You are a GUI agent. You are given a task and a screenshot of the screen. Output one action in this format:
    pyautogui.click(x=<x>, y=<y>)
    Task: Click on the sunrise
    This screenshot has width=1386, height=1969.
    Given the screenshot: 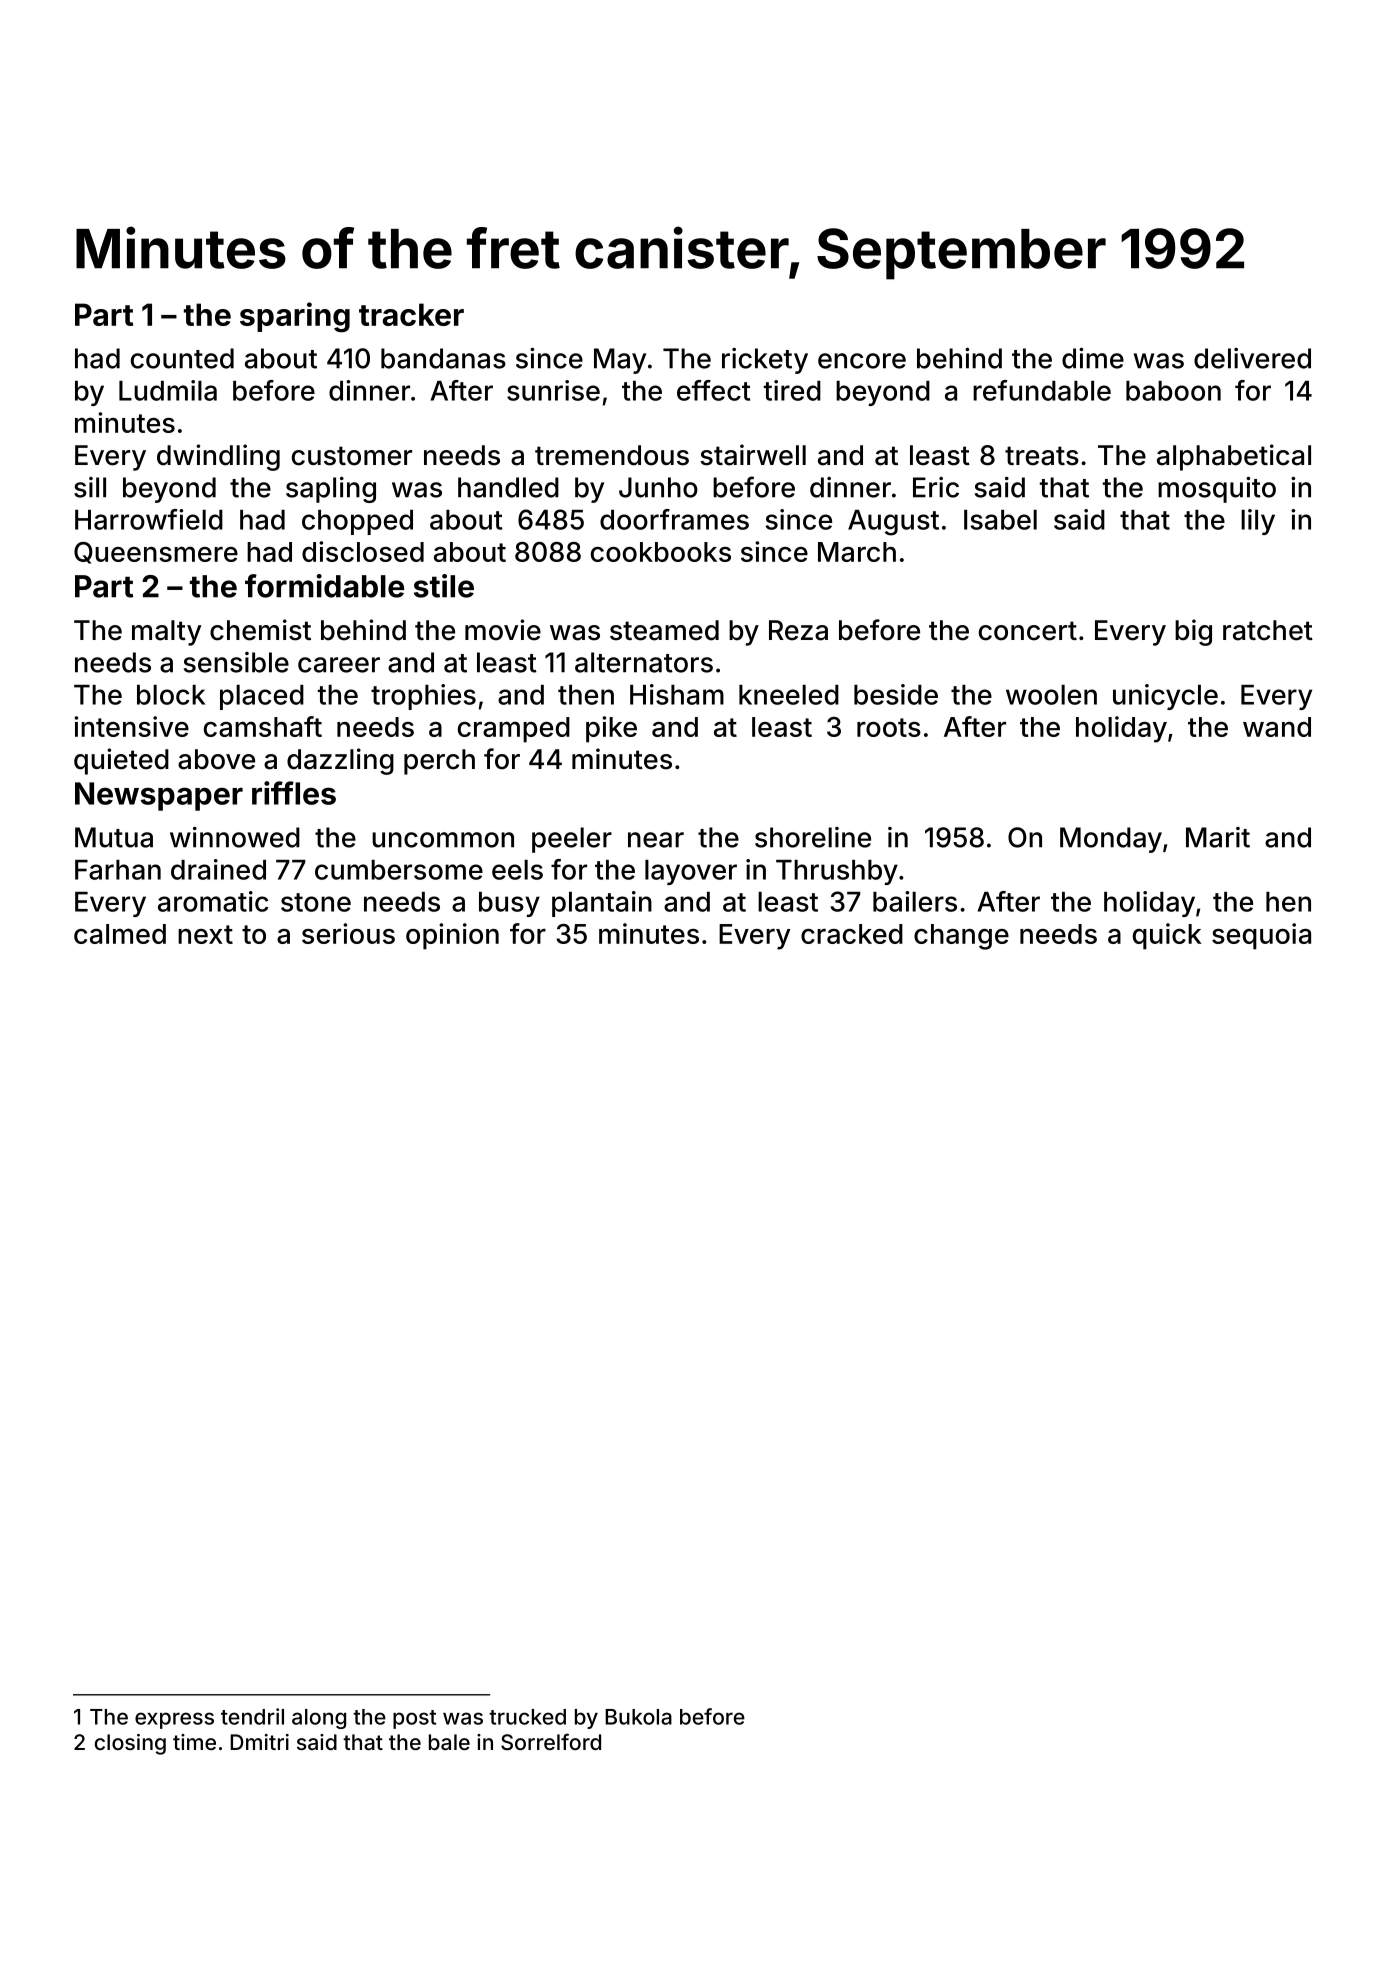 What is the action you would take?
    pyautogui.click(x=553, y=390)
